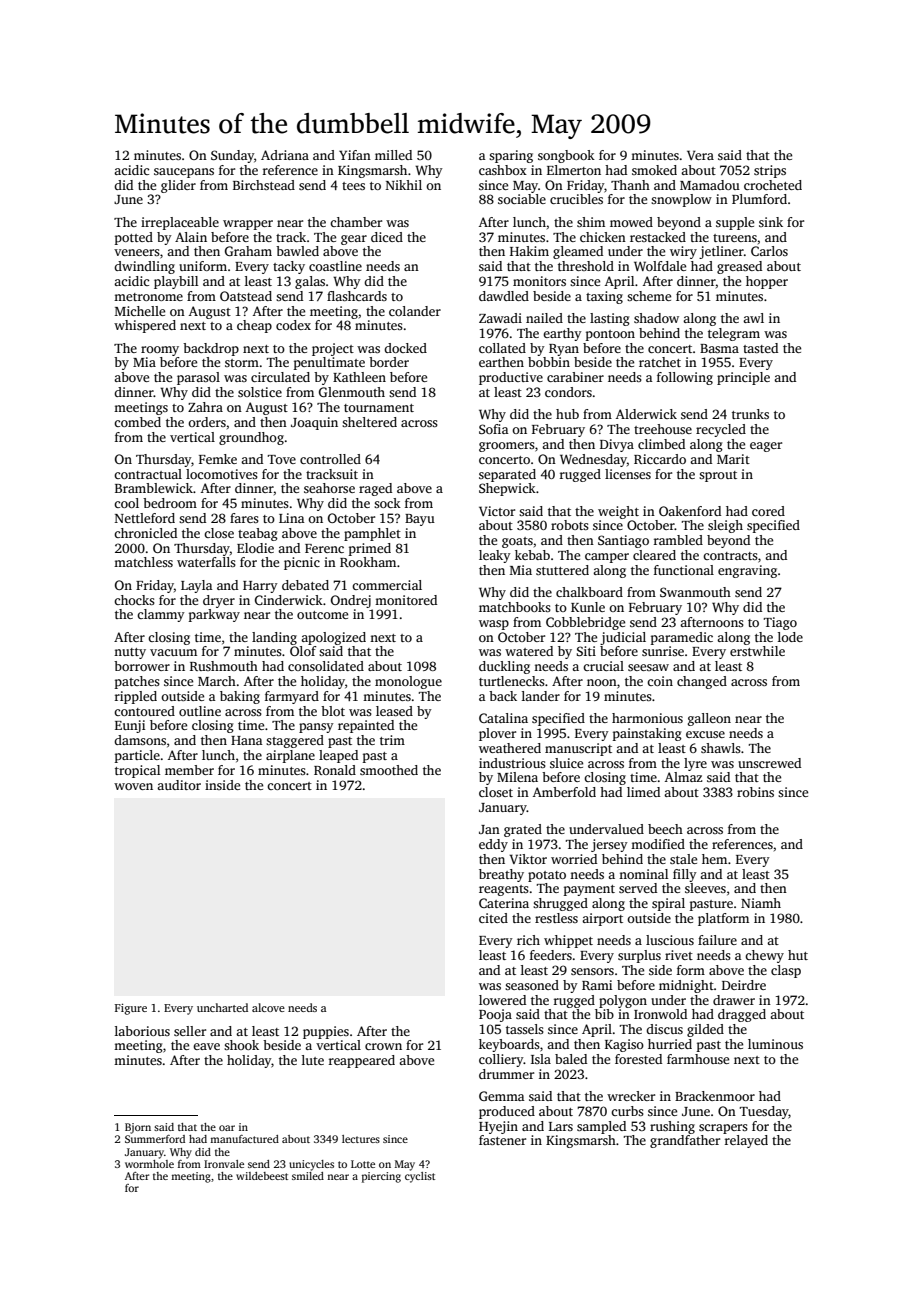 The image size is (924, 1308). I want to click on clasp, so click(786, 971).
